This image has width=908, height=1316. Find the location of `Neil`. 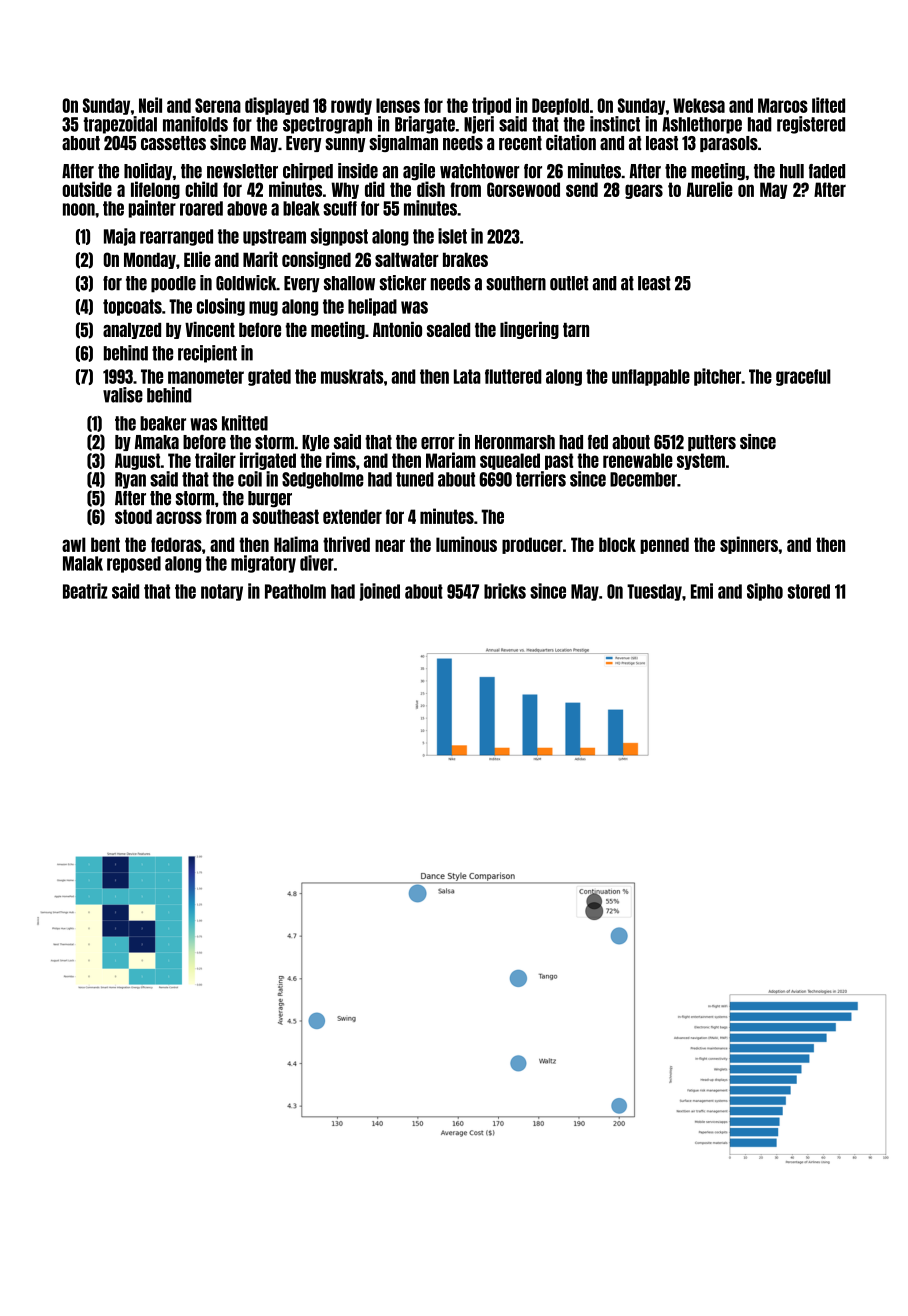

Neil is located at coordinates (150, 105).
